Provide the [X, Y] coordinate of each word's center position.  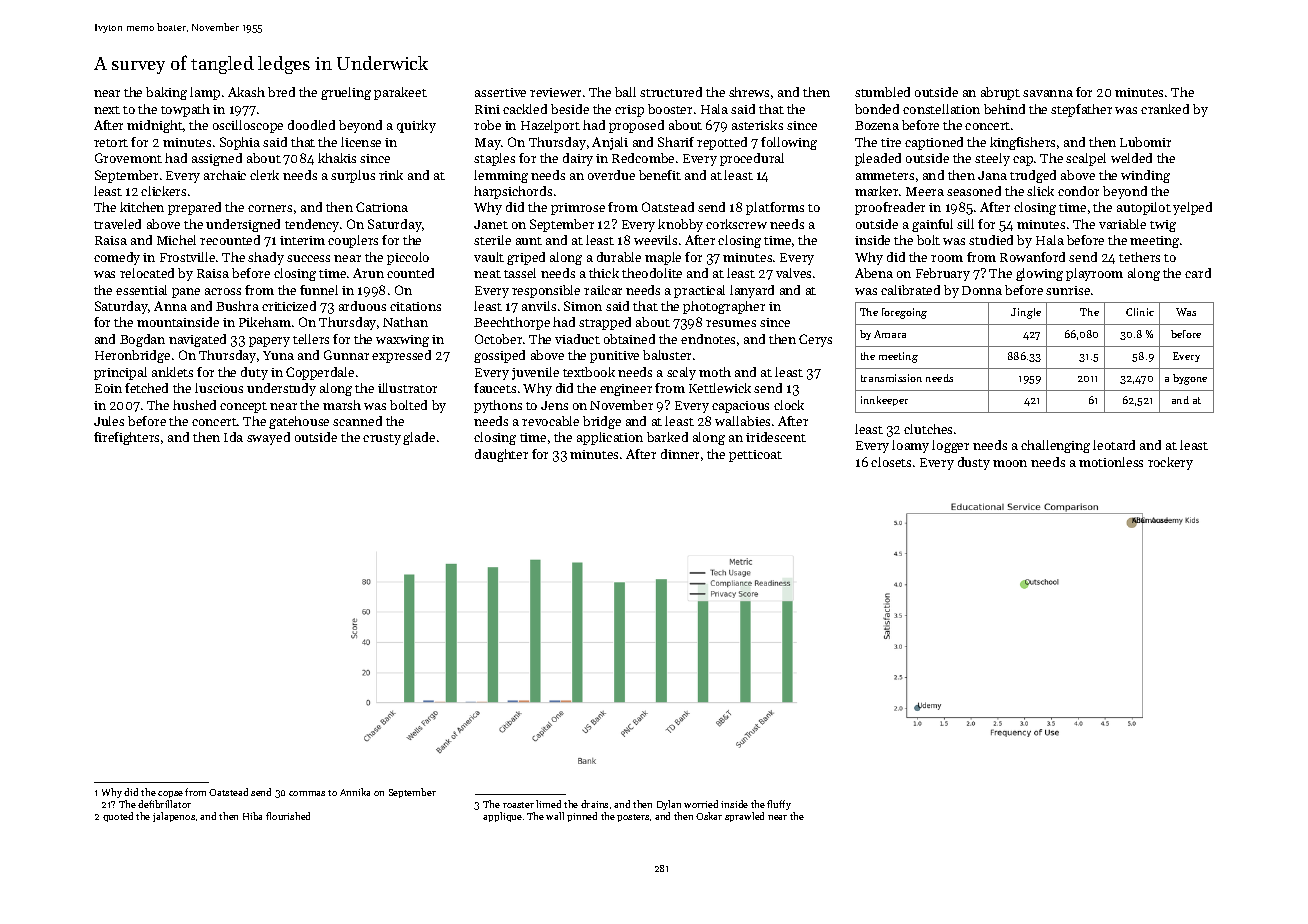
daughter [501, 455]
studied [991, 240]
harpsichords [513, 192]
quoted [118, 817]
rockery [1170, 463]
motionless [1111, 462]
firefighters [126, 438]
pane [186, 293]
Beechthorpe [512, 323]
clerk [264, 175]
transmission [891, 378]
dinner [680, 454]
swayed [268, 438]
